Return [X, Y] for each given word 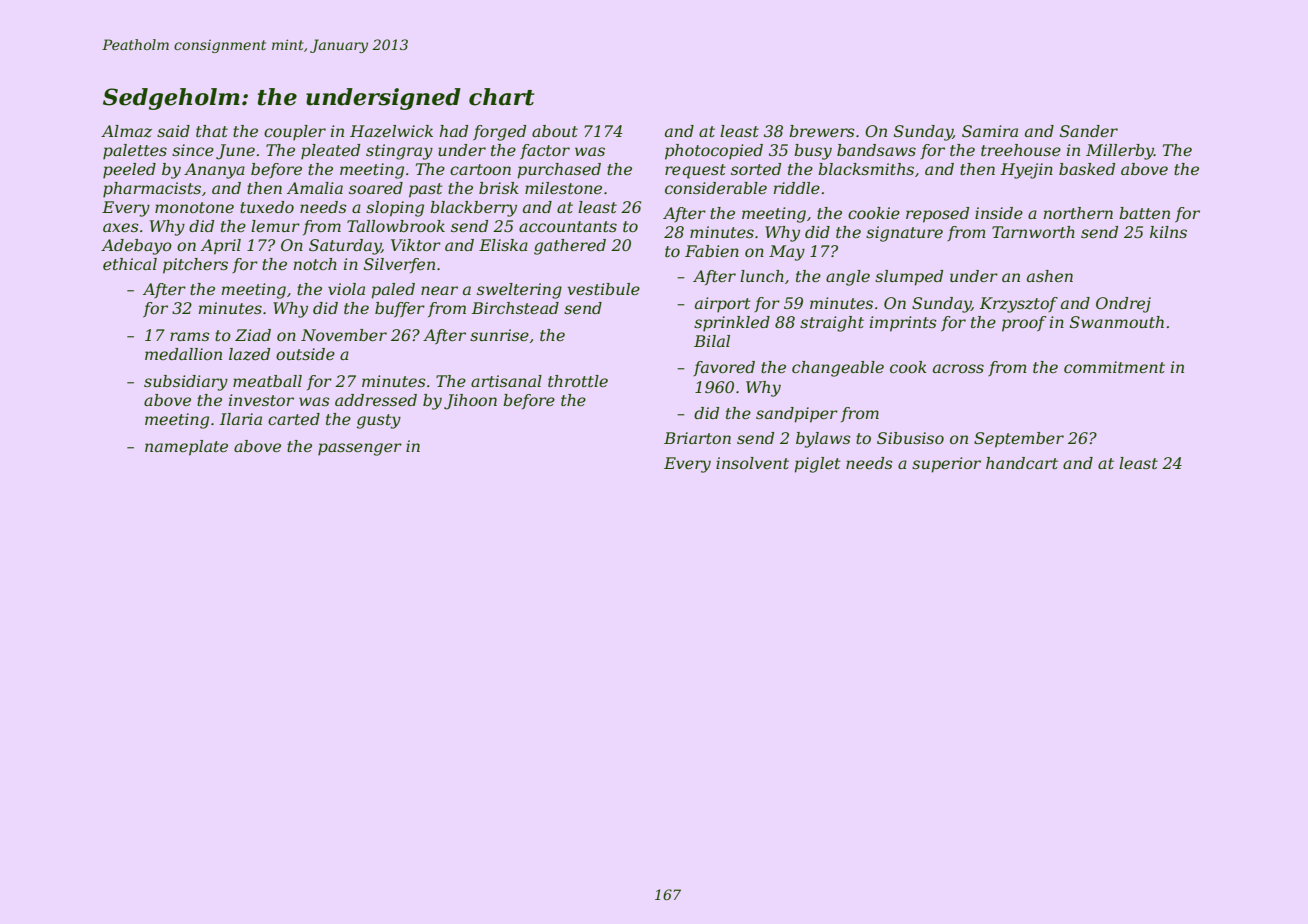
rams [190, 336]
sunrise [499, 335]
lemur [275, 226]
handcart [1022, 463]
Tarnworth [1033, 232]
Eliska [503, 245]
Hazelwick [391, 131]
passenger [360, 449]
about [555, 131]
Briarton [697, 438]
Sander [1089, 131]
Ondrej [1123, 305]
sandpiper [797, 415]
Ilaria [241, 419]
